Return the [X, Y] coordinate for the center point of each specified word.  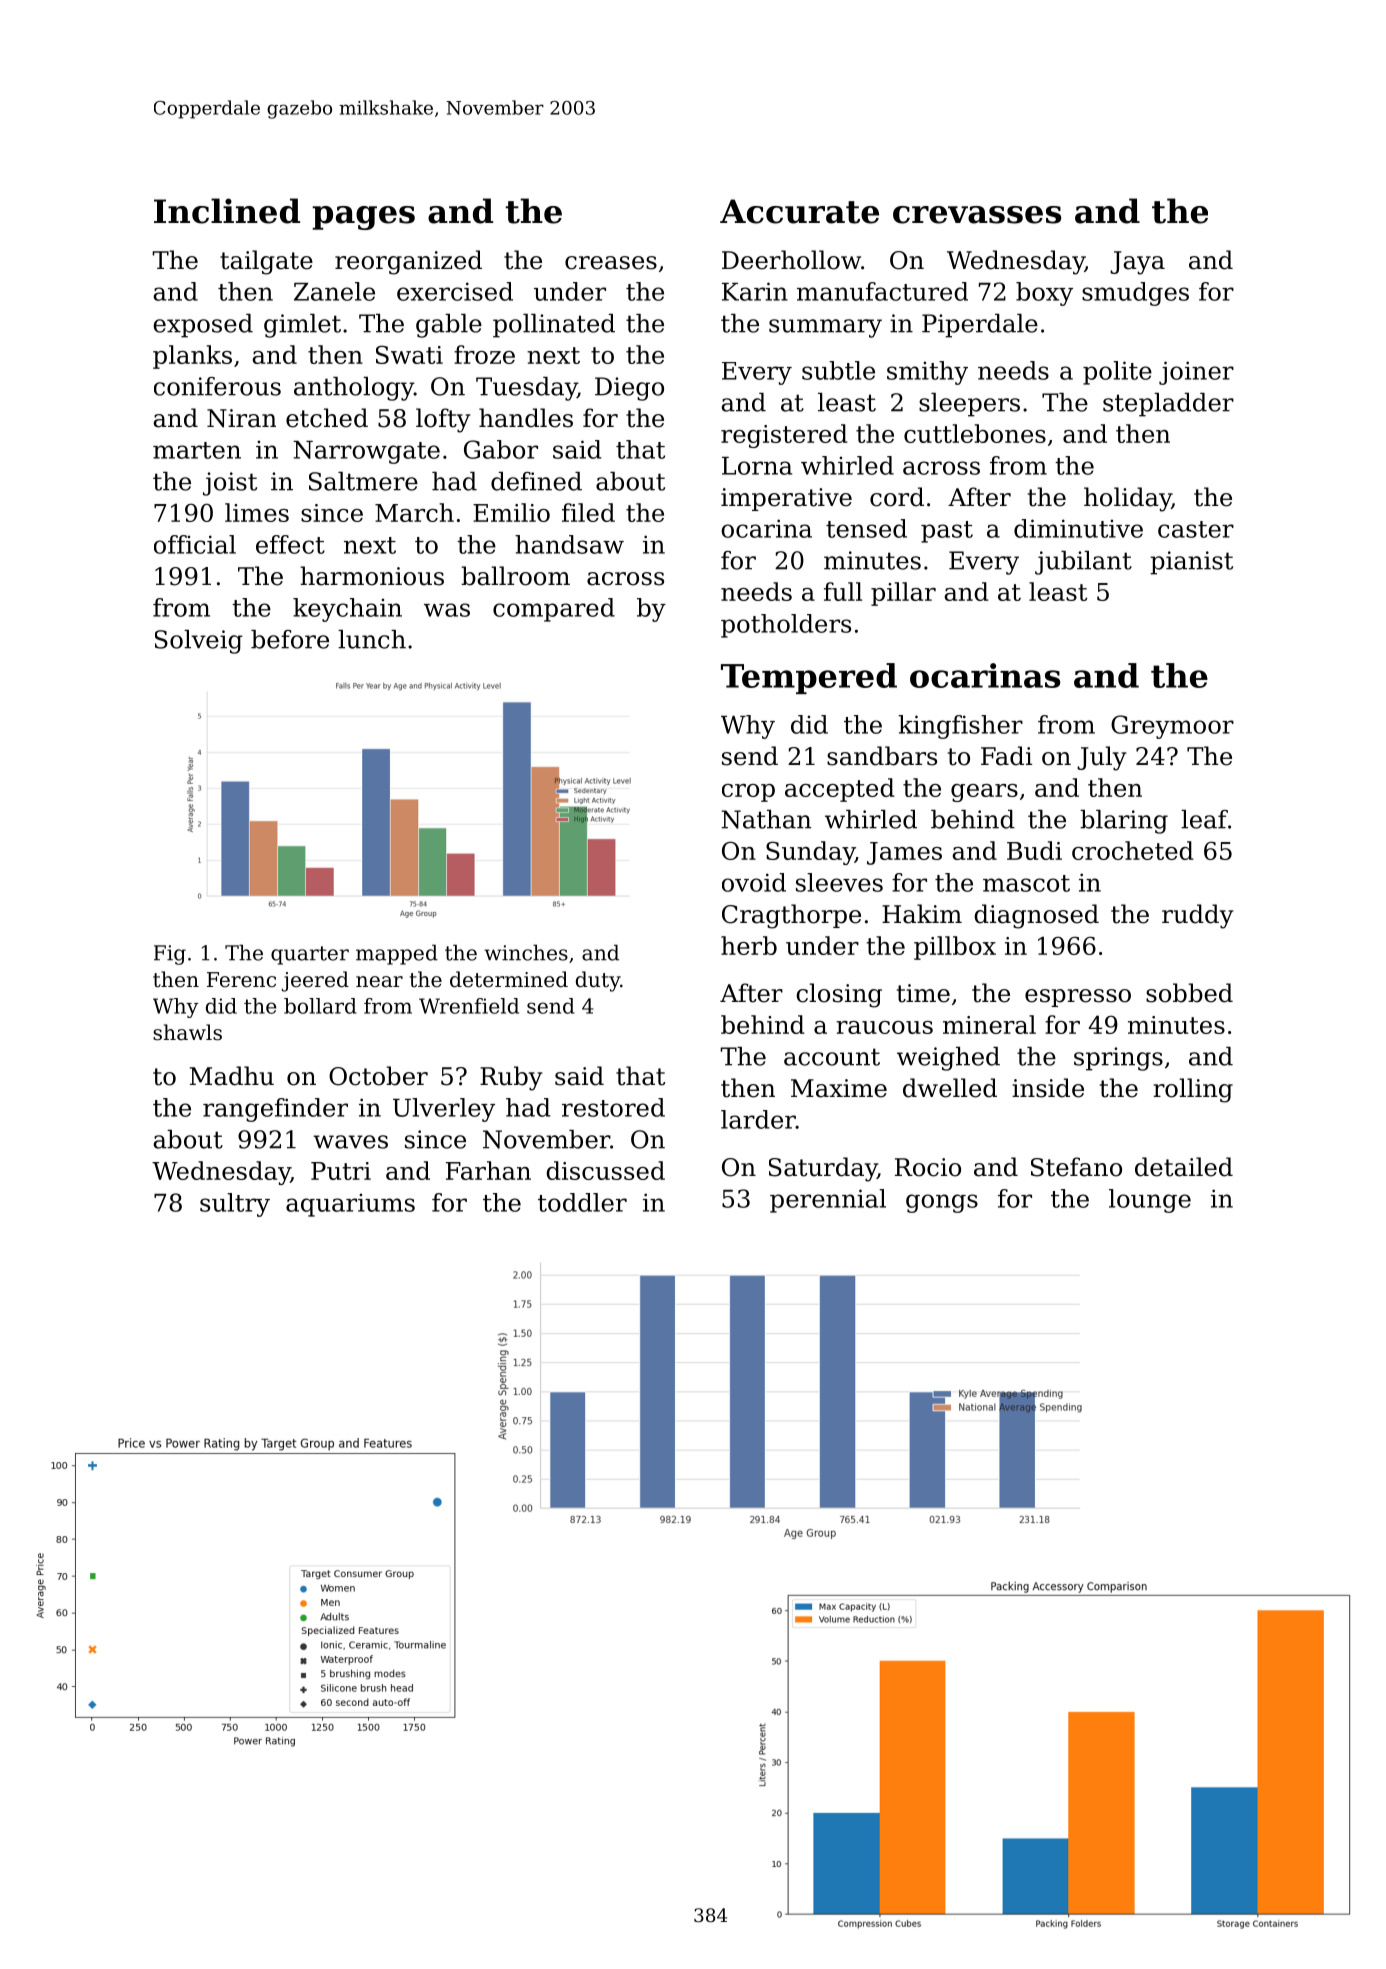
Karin [755, 291]
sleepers [969, 405]
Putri [341, 1171]
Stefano [1076, 1167]
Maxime [839, 1088]
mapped [397, 954]
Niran [241, 418]
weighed [948, 1059]
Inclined [227, 211]
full [843, 591]
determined [509, 979]
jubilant [1083, 563]
